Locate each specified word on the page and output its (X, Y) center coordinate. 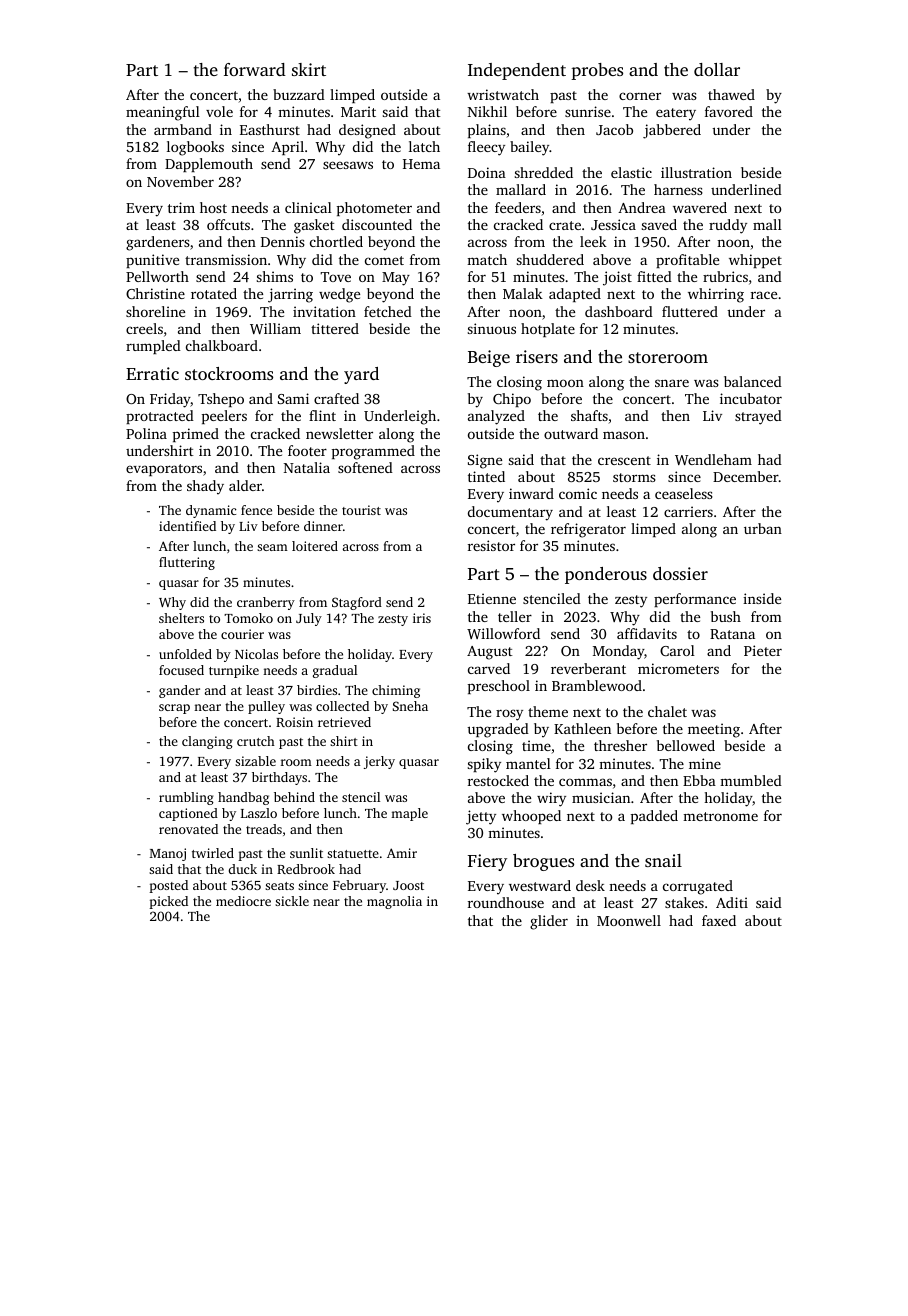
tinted (486, 476)
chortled (336, 241)
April (287, 148)
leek (593, 241)
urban (763, 528)
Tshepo (221, 400)
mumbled (751, 780)
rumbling (186, 798)
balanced (753, 381)
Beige (489, 358)
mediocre (243, 901)
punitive (152, 261)
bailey (529, 148)
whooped (531, 817)
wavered (700, 207)
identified (187, 526)
